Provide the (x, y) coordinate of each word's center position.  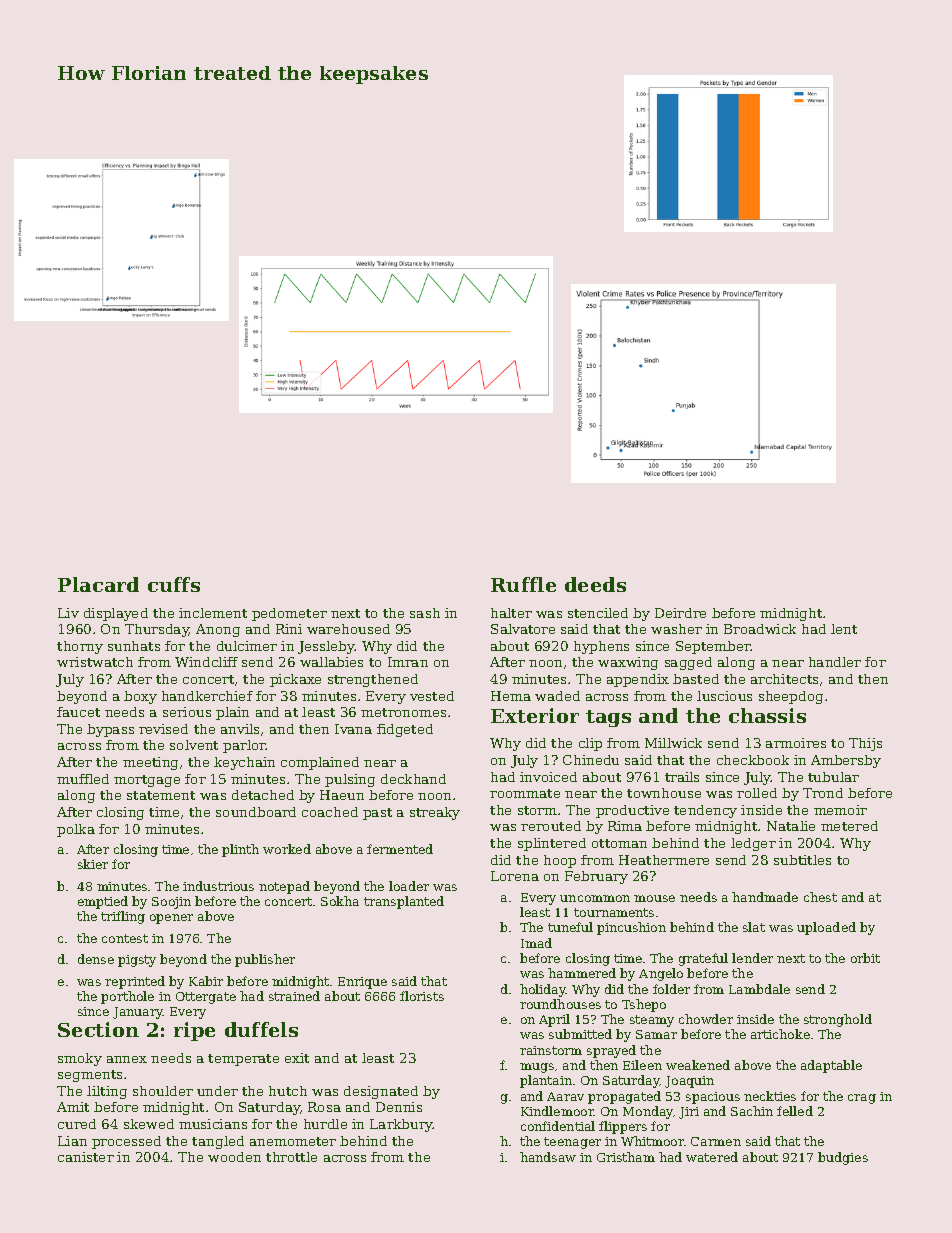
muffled (83, 779)
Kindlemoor (557, 1111)
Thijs (865, 744)
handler (835, 662)
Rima (625, 826)
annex (127, 1059)
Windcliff (206, 662)
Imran (408, 662)
